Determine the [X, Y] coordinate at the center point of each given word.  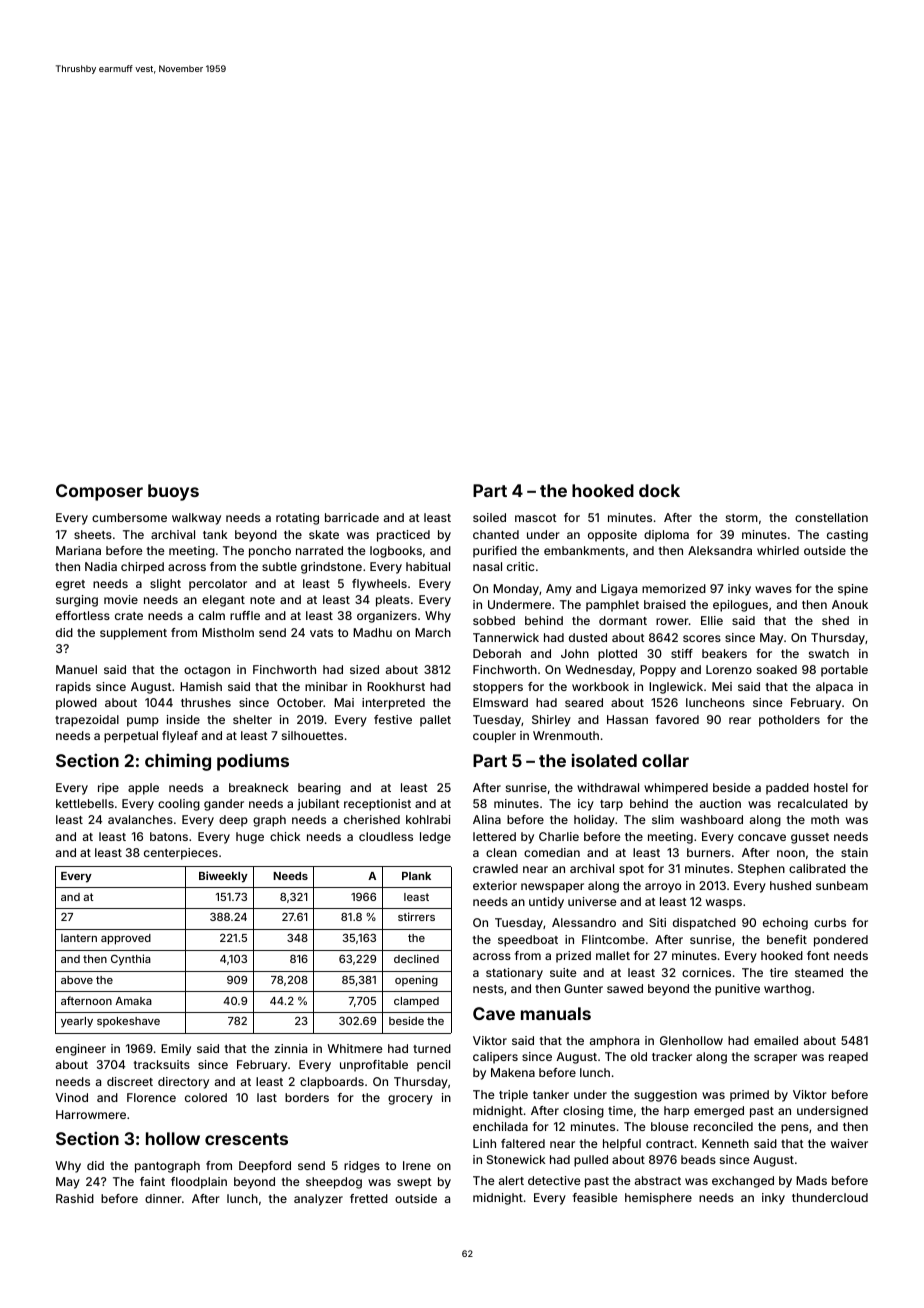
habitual [428, 566]
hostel [831, 787]
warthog [787, 990]
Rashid [75, 1198]
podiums [253, 762]
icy [586, 805]
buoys [173, 492]
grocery [410, 1100]
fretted [369, 1198]
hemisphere [658, 1199]
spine [853, 590]
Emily [176, 1050]
